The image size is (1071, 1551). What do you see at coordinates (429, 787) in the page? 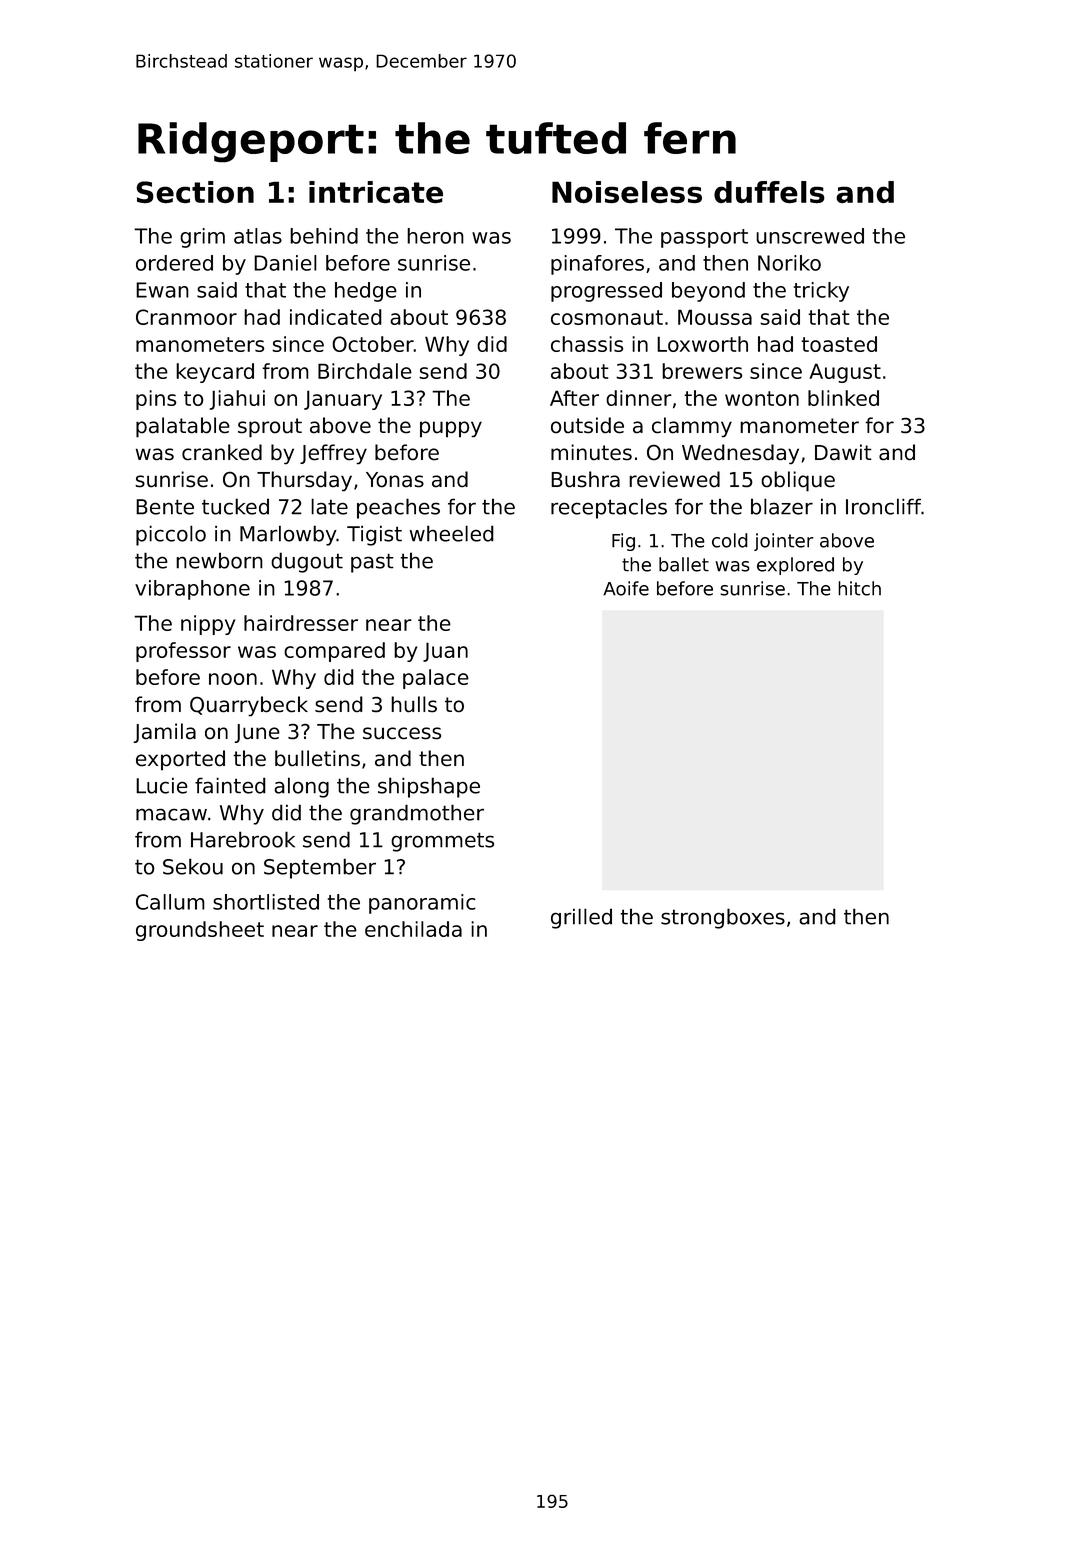
I see `shipshape` at bounding box center [429, 787].
